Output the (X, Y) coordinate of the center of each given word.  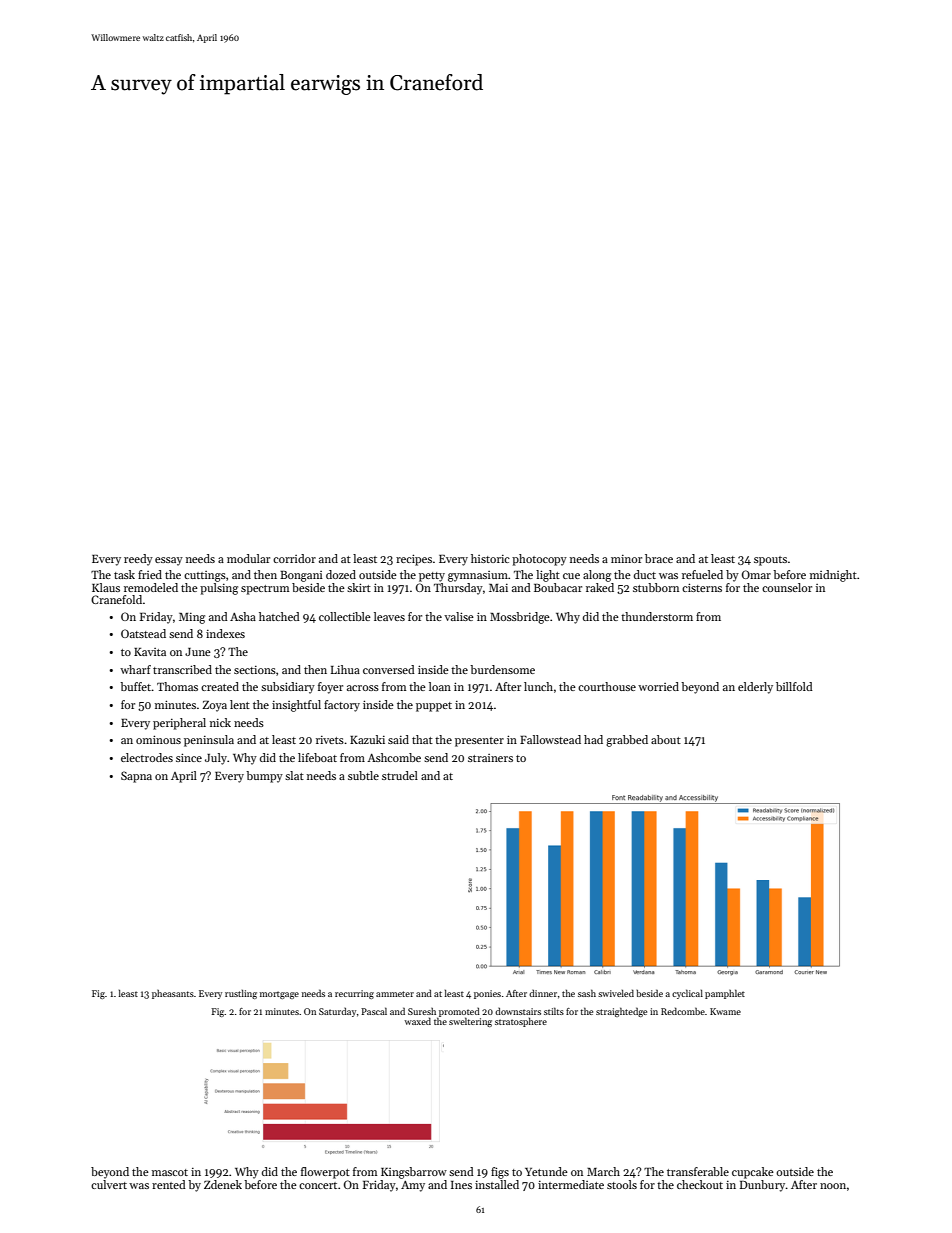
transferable (698, 1171)
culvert (109, 1184)
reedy (138, 560)
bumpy (264, 777)
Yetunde (546, 1171)
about (666, 739)
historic (490, 558)
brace (659, 558)
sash (587, 993)
